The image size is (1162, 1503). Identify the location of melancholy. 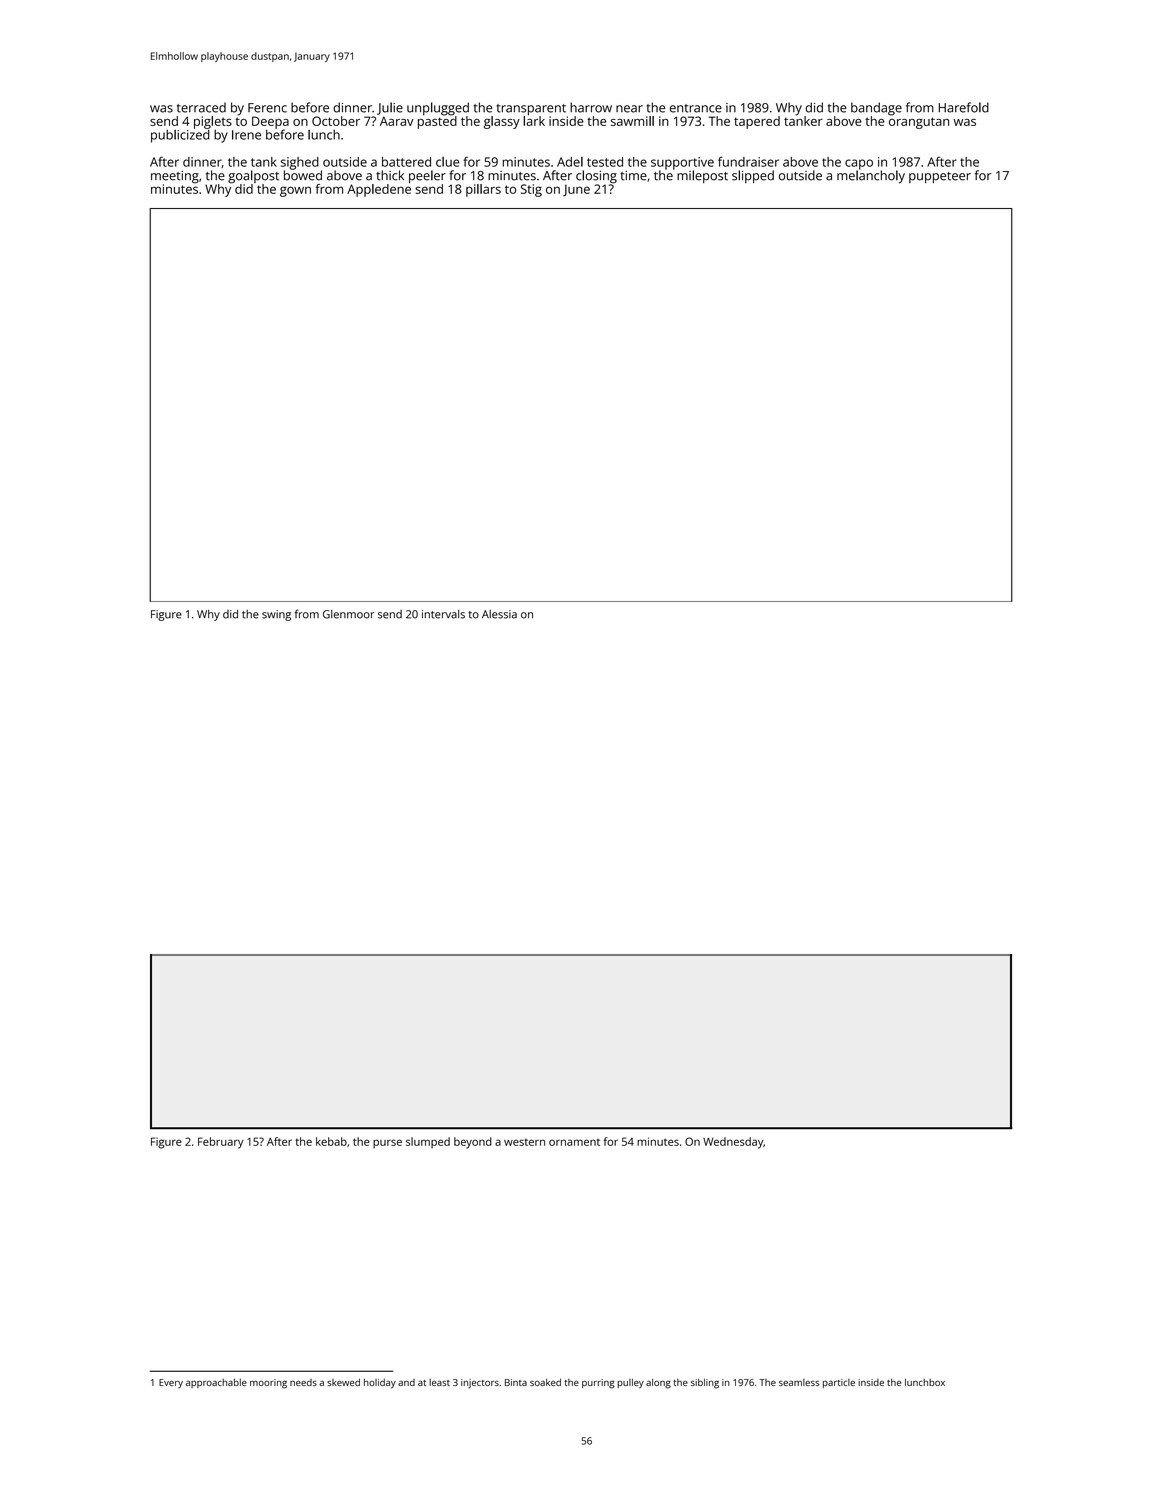
(871, 177).
